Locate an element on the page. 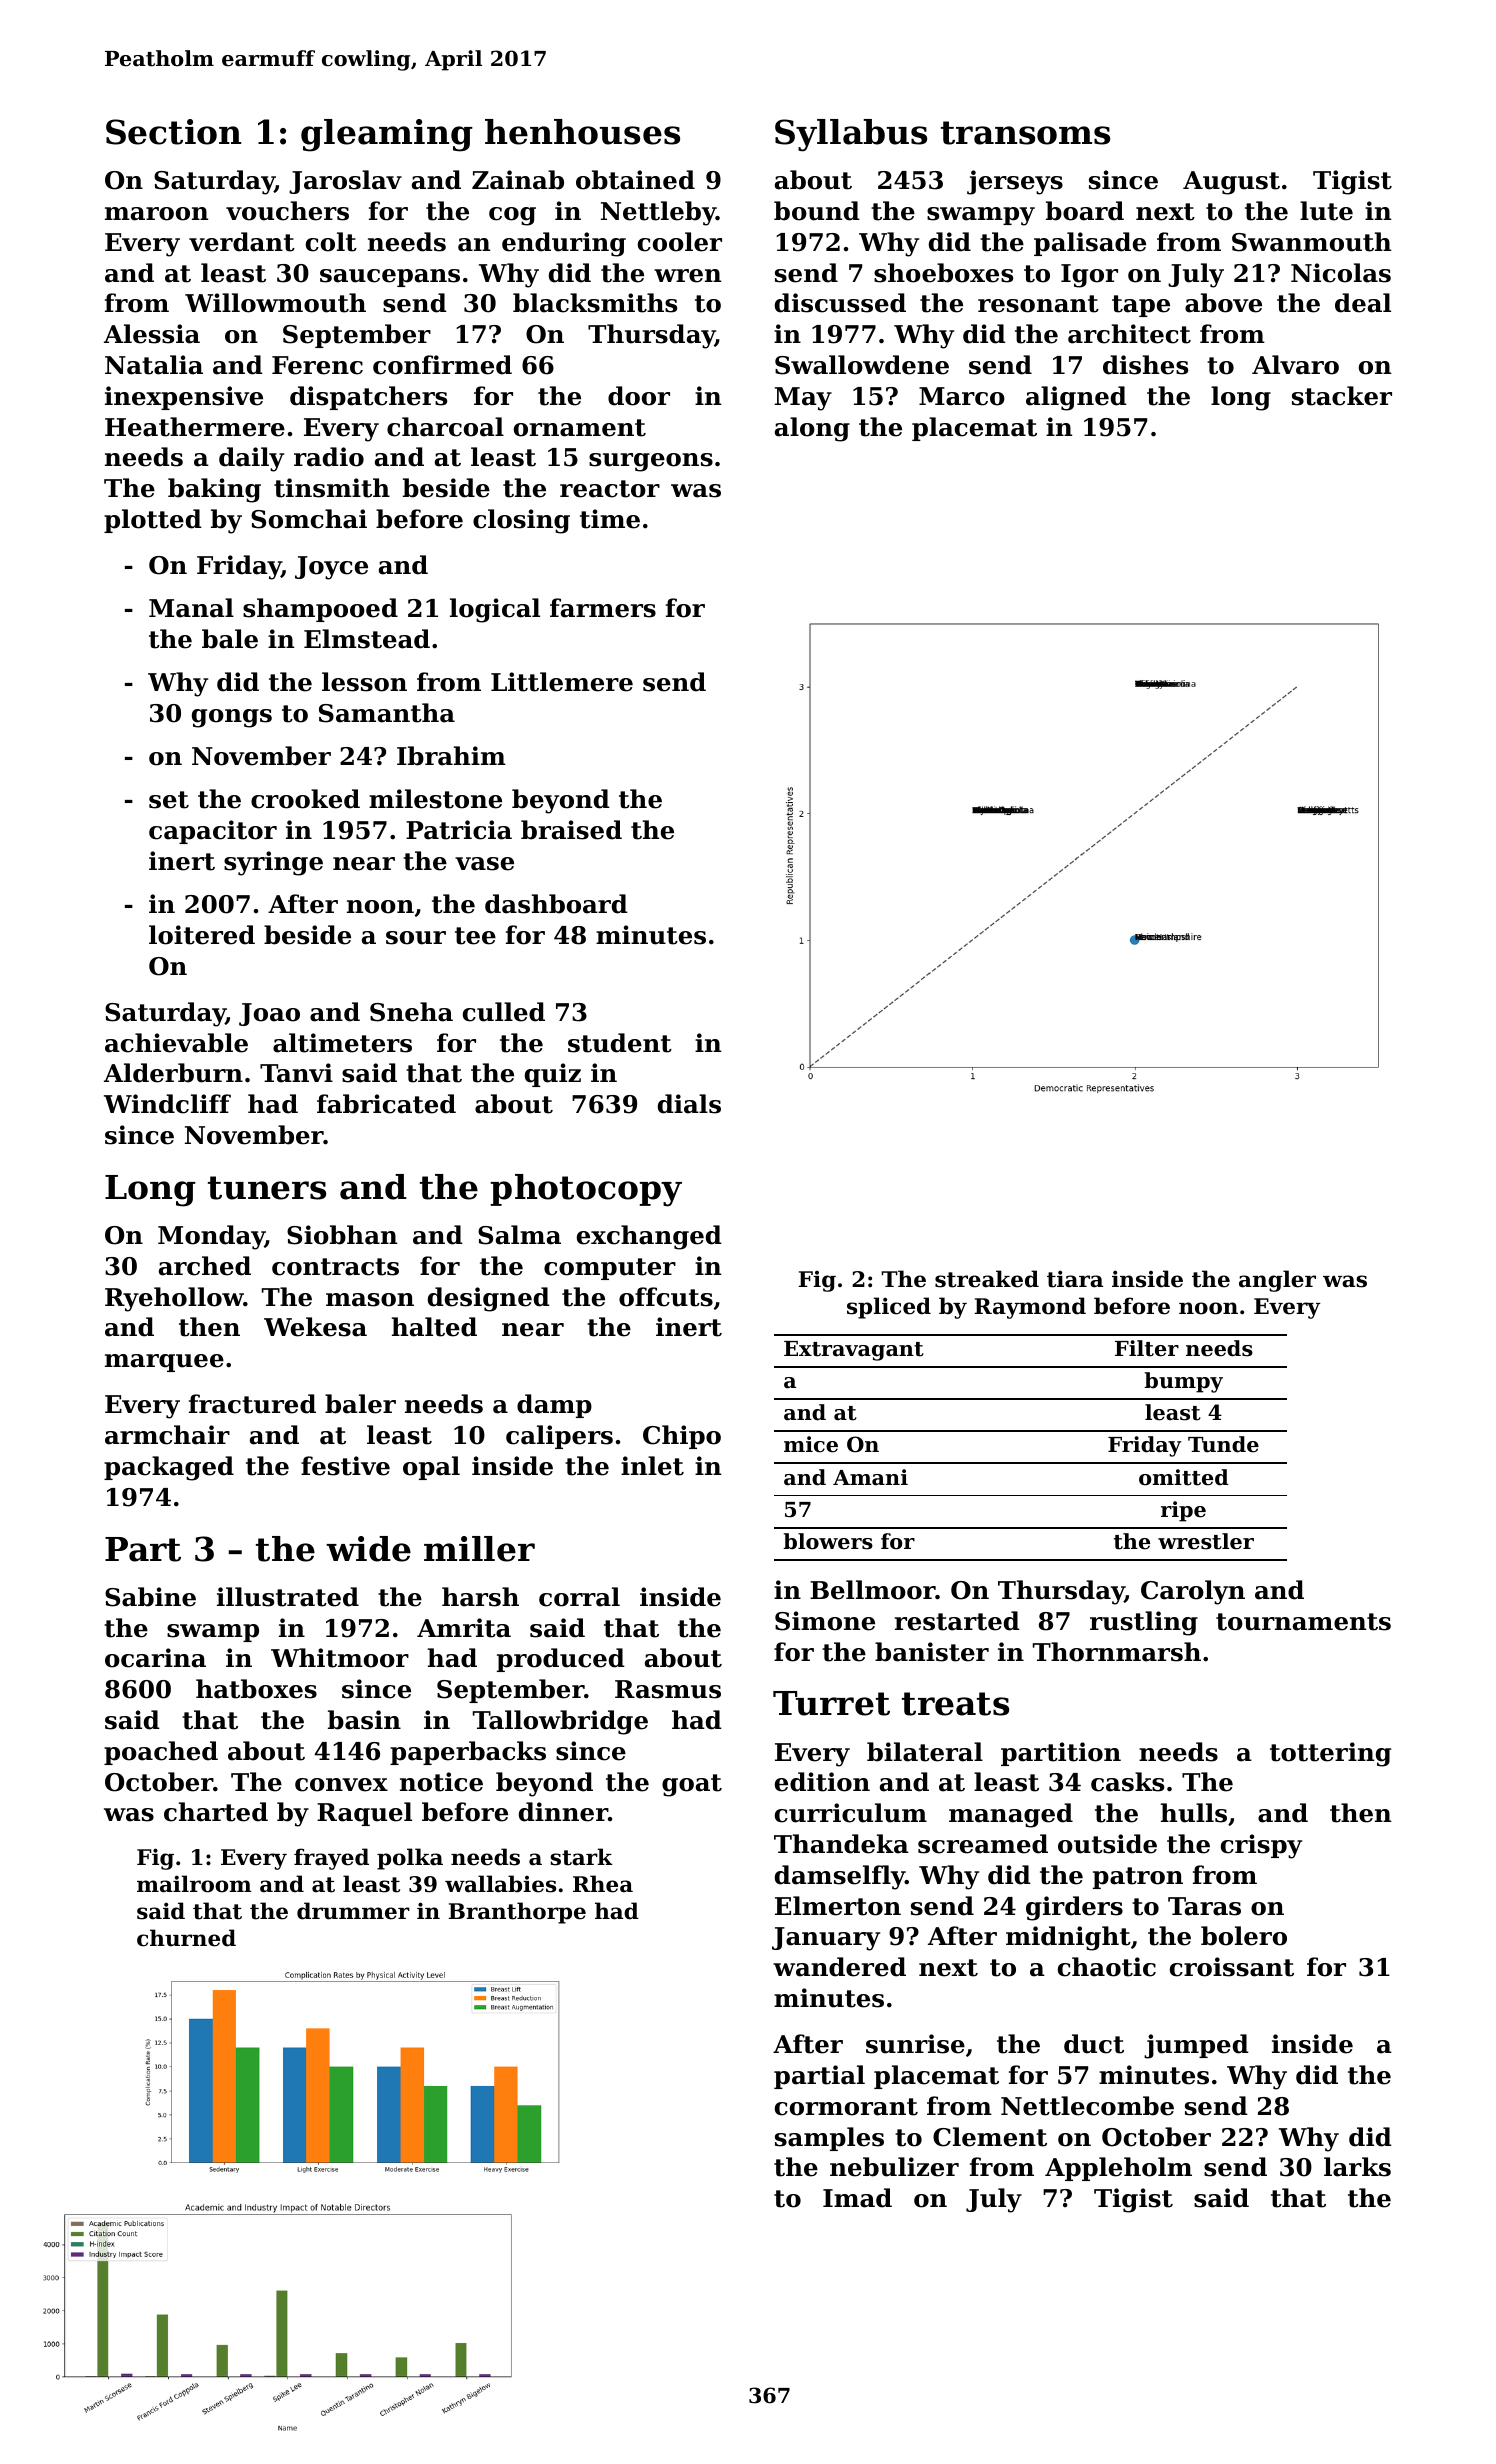 The image size is (1496, 2464). stacker is located at coordinates (1342, 396).
